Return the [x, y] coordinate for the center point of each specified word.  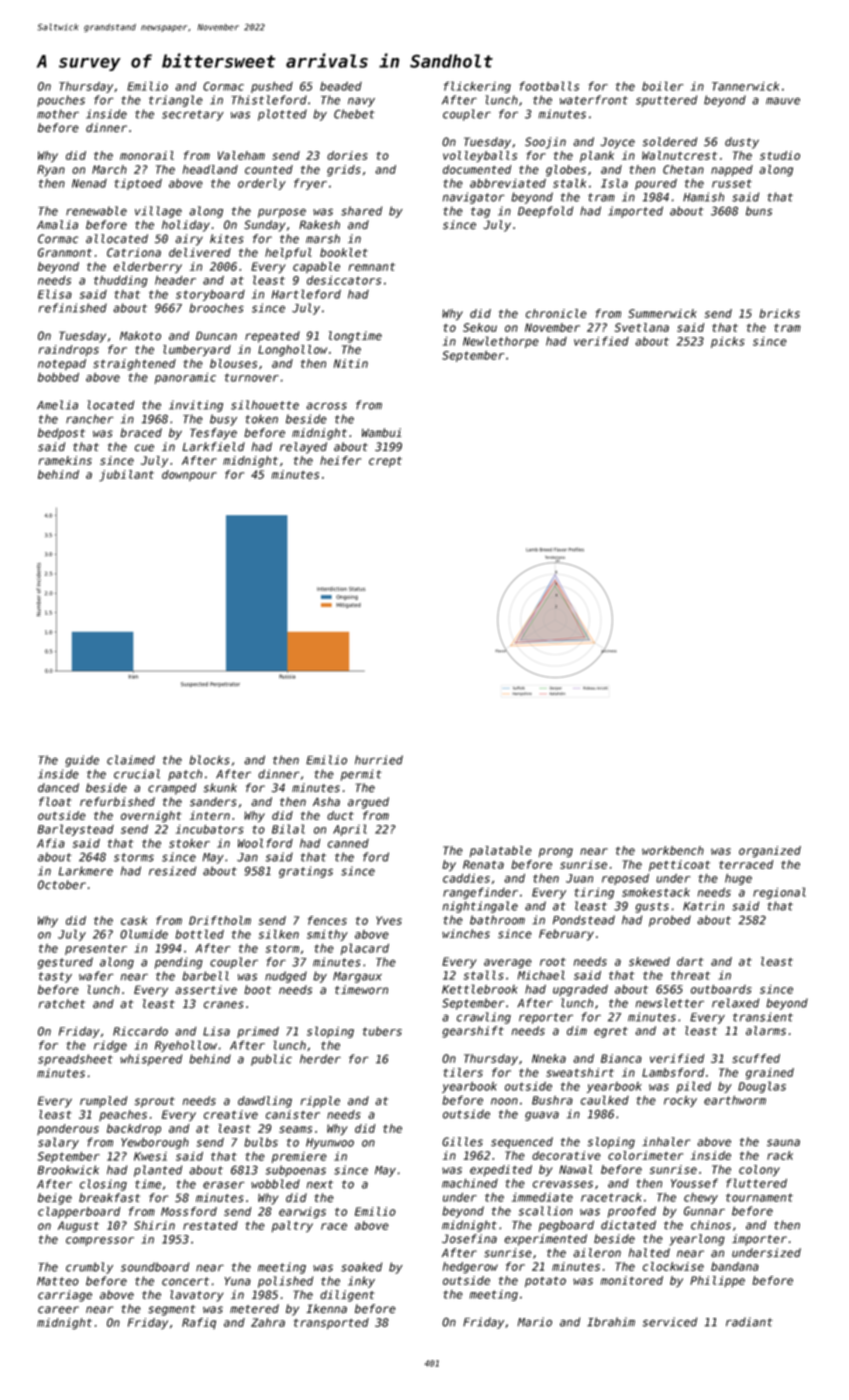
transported [331, 1323]
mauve [783, 101]
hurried [379, 760]
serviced [669, 1322]
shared [361, 211]
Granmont [65, 252]
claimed [131, 760]
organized [770, 852]
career [58, 1310]
